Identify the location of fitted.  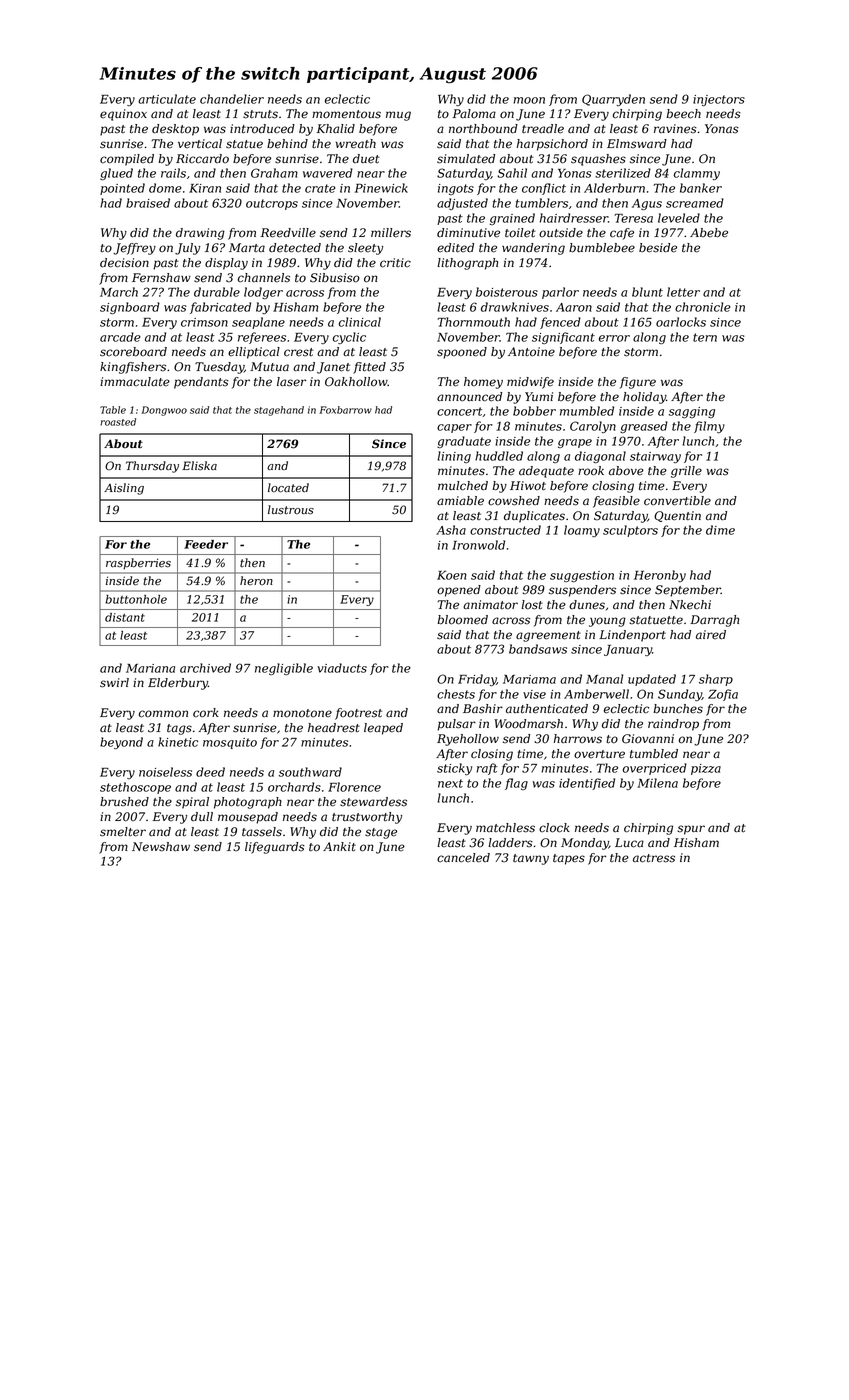
(369, 368).
